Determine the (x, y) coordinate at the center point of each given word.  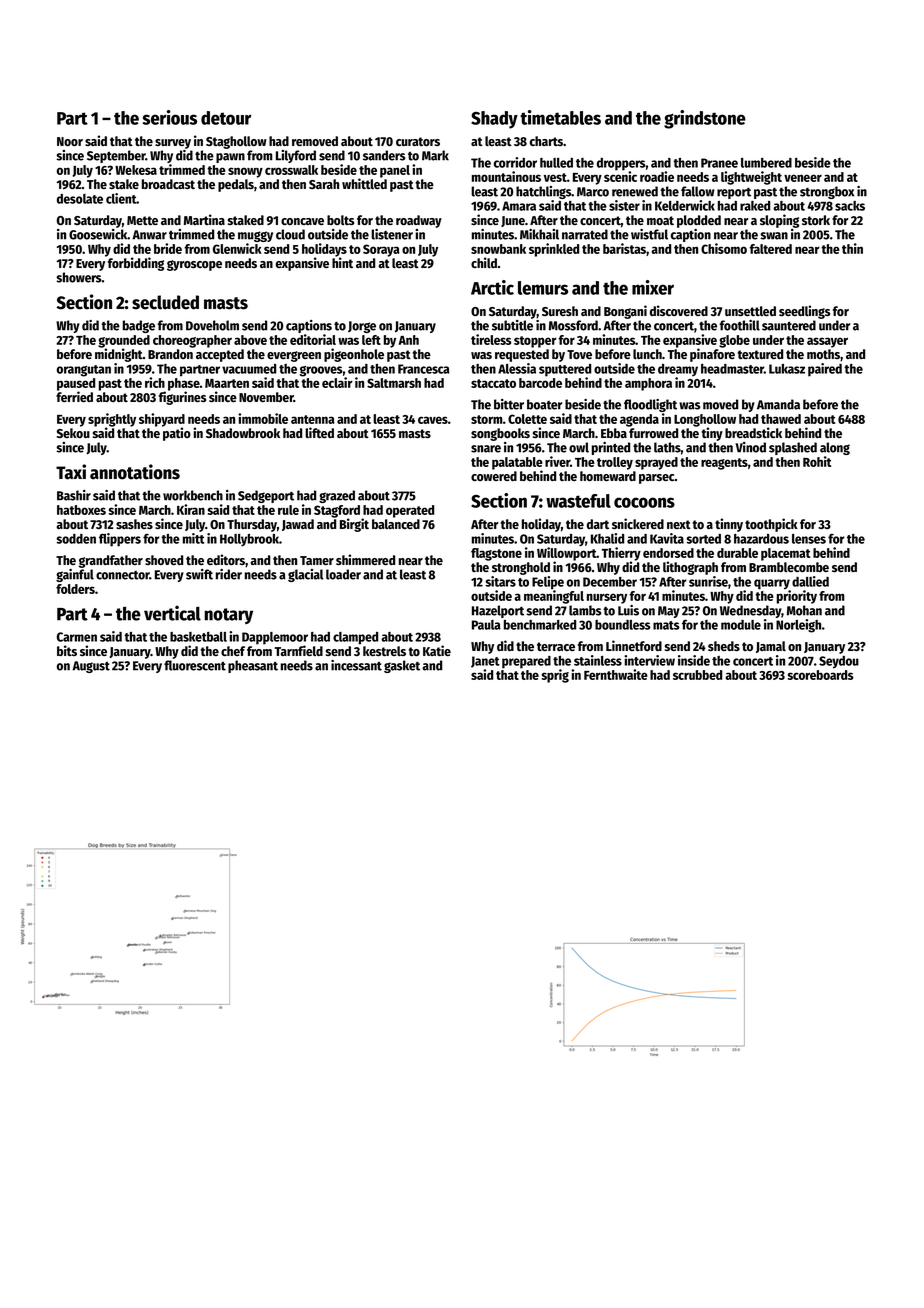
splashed (793, 448)
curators (418, 141)
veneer (803, 178)
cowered (494, 476)
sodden (76, 539)
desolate (80, 199)
